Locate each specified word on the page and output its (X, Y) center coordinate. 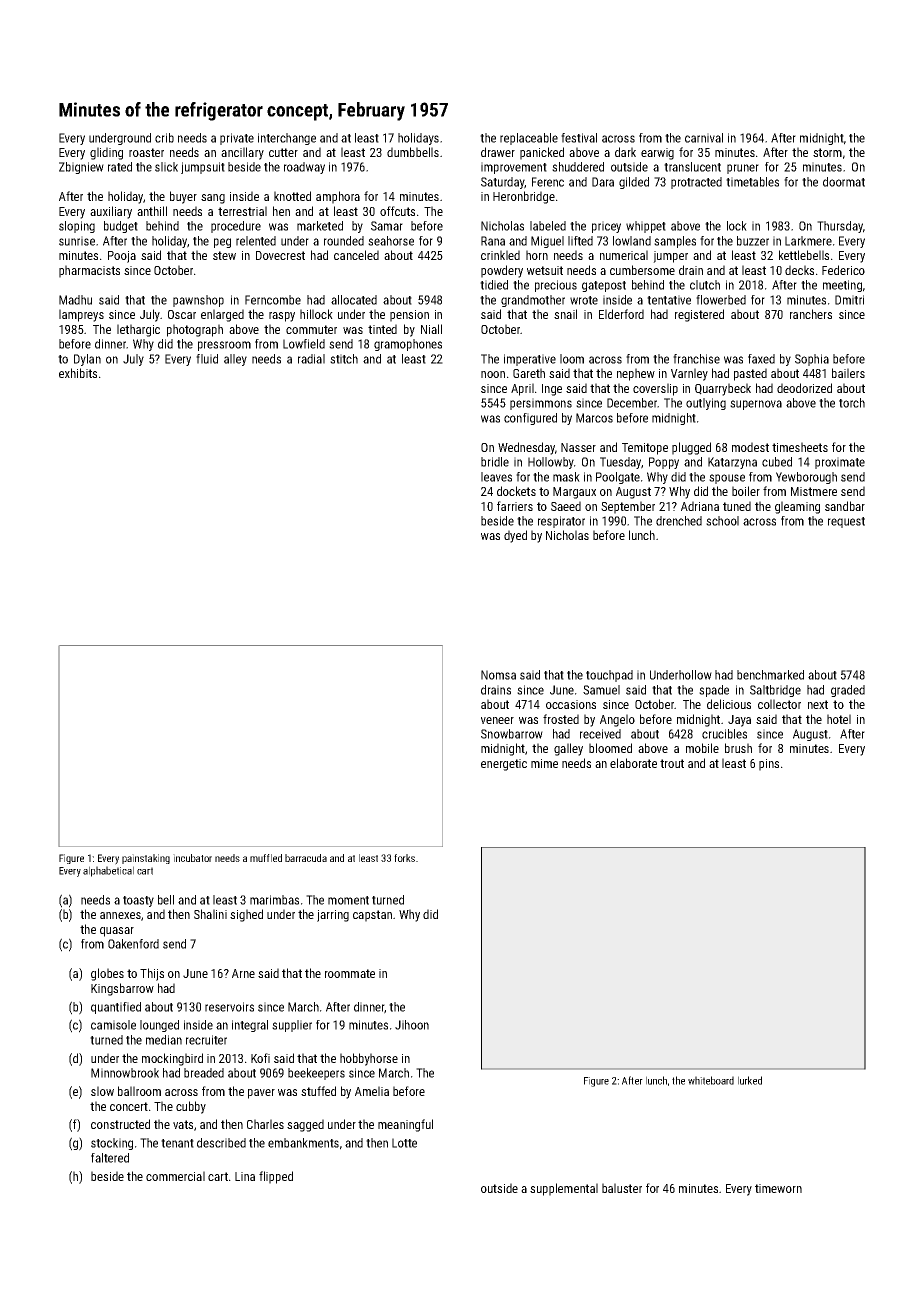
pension (409, 316)
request (846, 522)
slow (102, 1091)
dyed (515, 536)
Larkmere (808, 241)
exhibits (78, 373)
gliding (106, 153)
